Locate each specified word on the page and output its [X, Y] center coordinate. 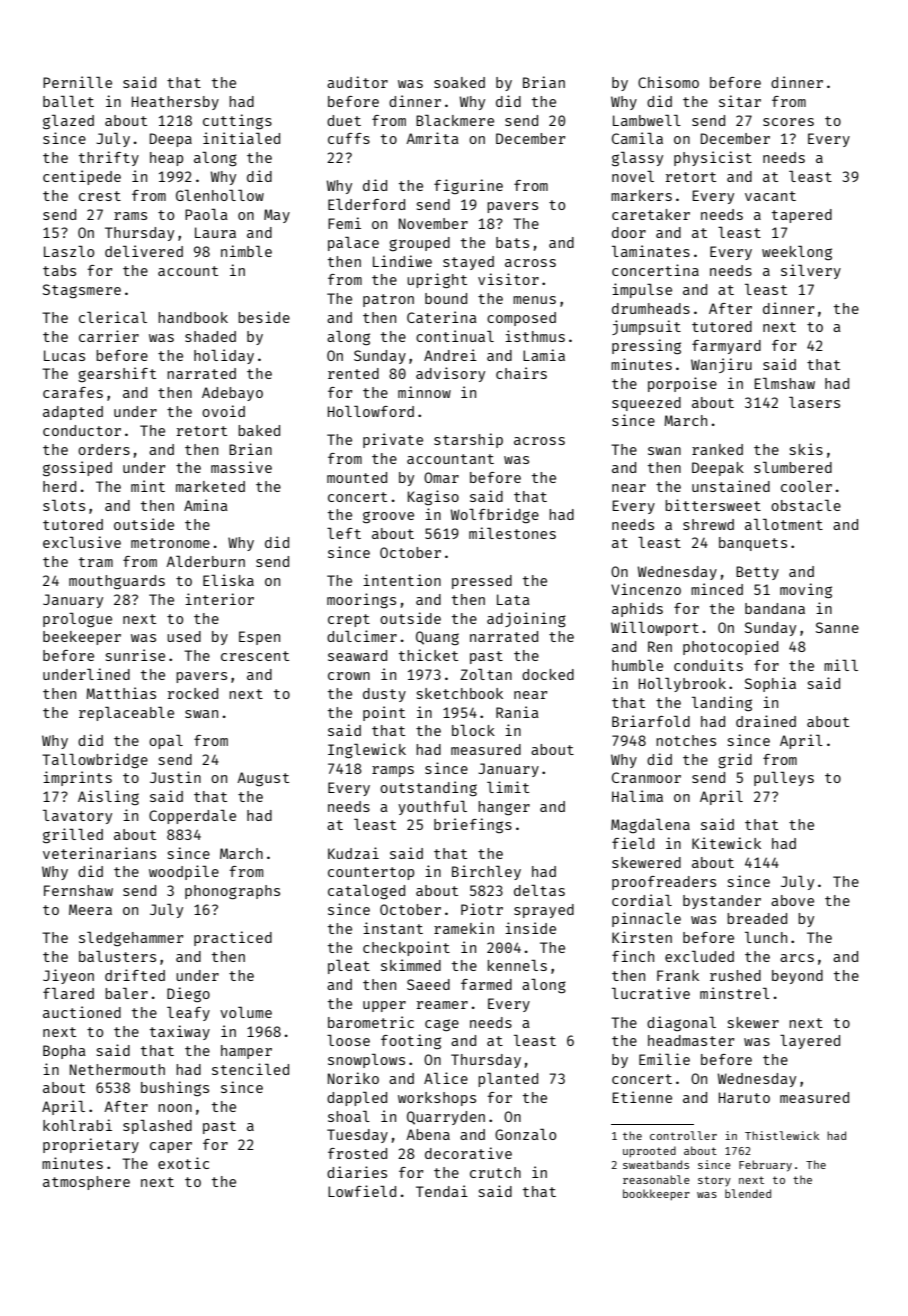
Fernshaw [78, 890]
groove [388, 517]
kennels [517, 965]
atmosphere [86, 1183]
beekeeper [82, 638]
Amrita [432, 138]
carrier [109, 336]
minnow [424, 392]
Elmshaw [785, 383]
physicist [713, 158]
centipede [82, 177]
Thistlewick [782, 1135]
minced [717, 589]
